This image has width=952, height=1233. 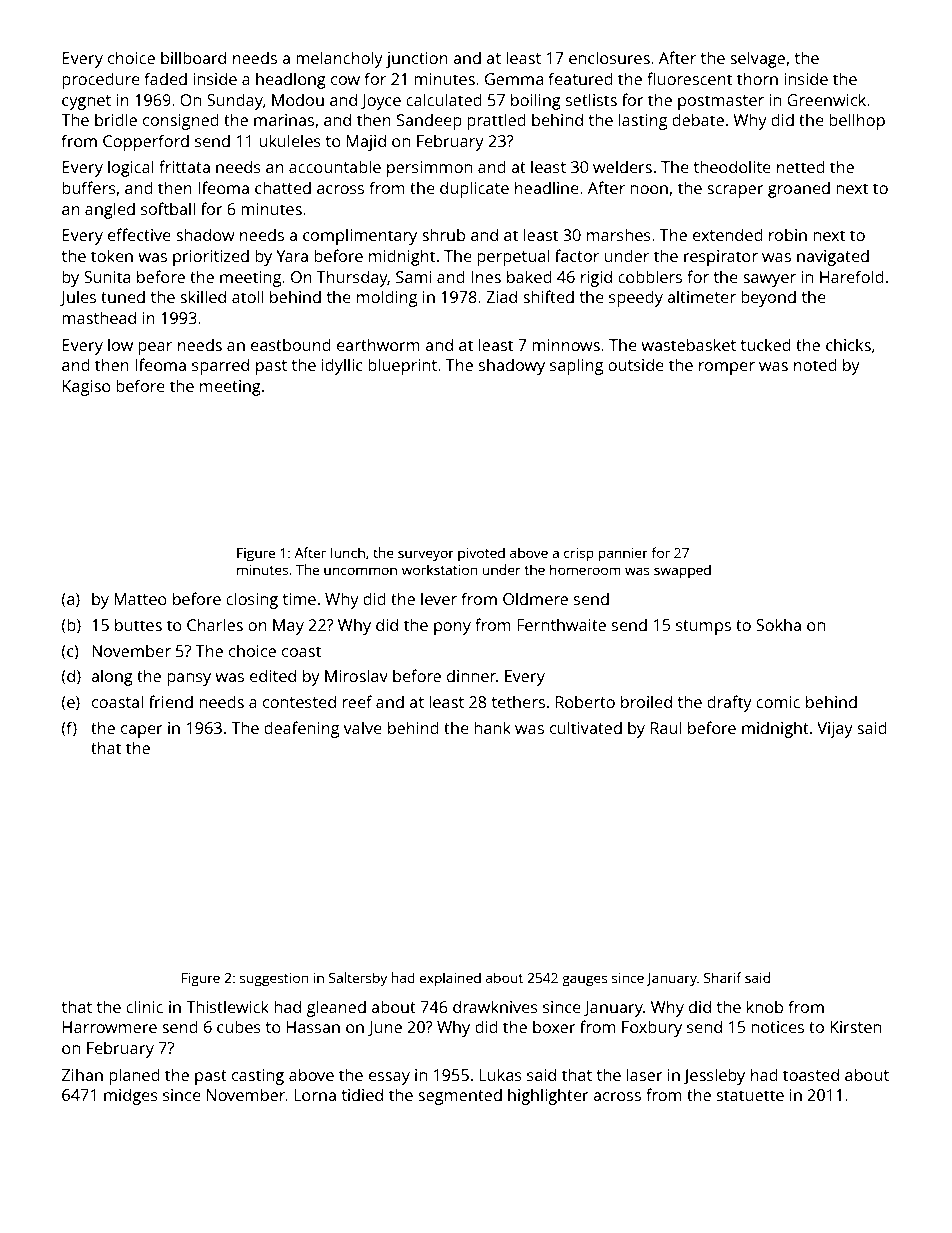 What do you see at coordinates (757, 59) in the image?
I see `selvage` at bounding box center [757, 59].
